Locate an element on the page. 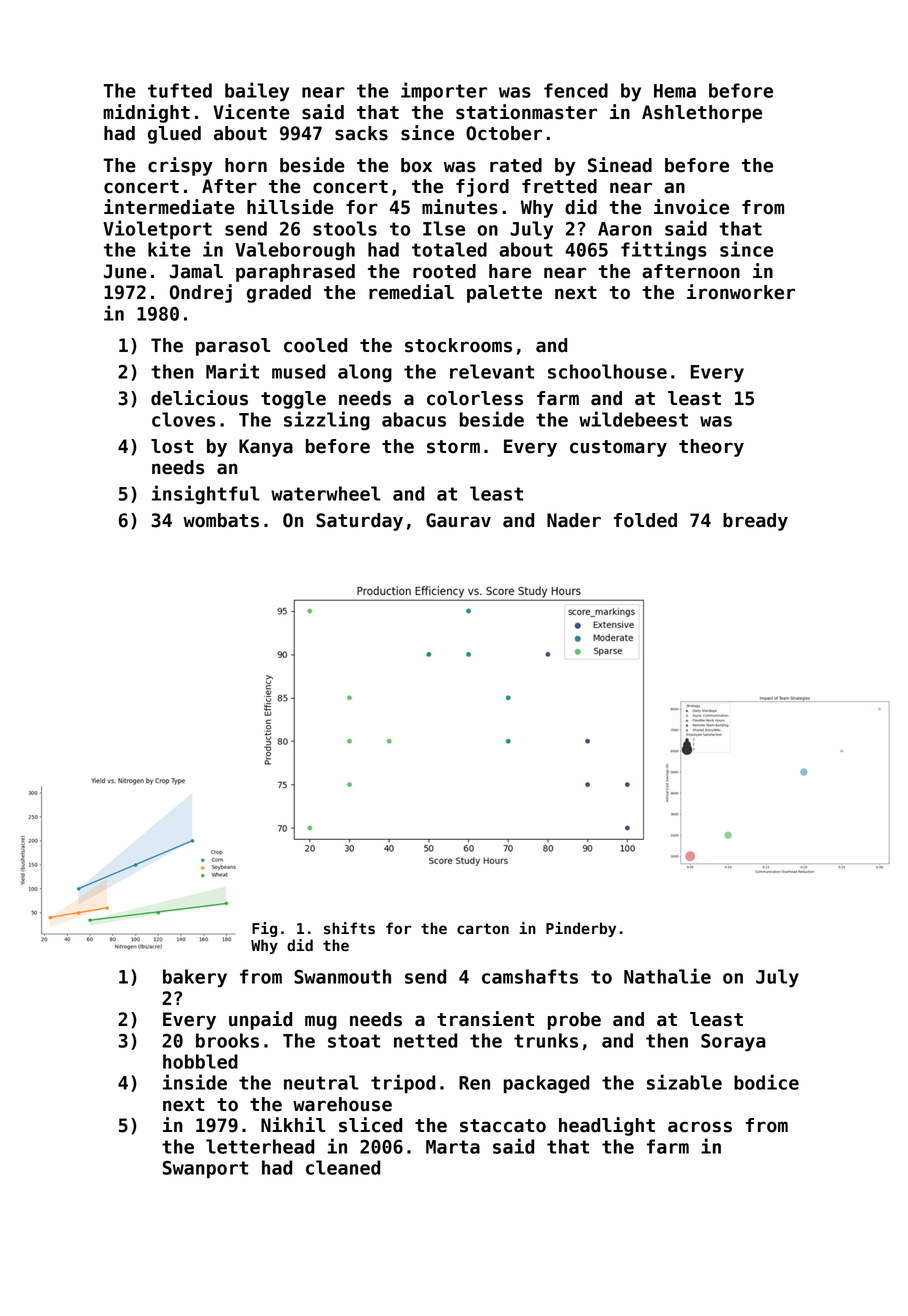  box is located at coordinates (416, 165).
